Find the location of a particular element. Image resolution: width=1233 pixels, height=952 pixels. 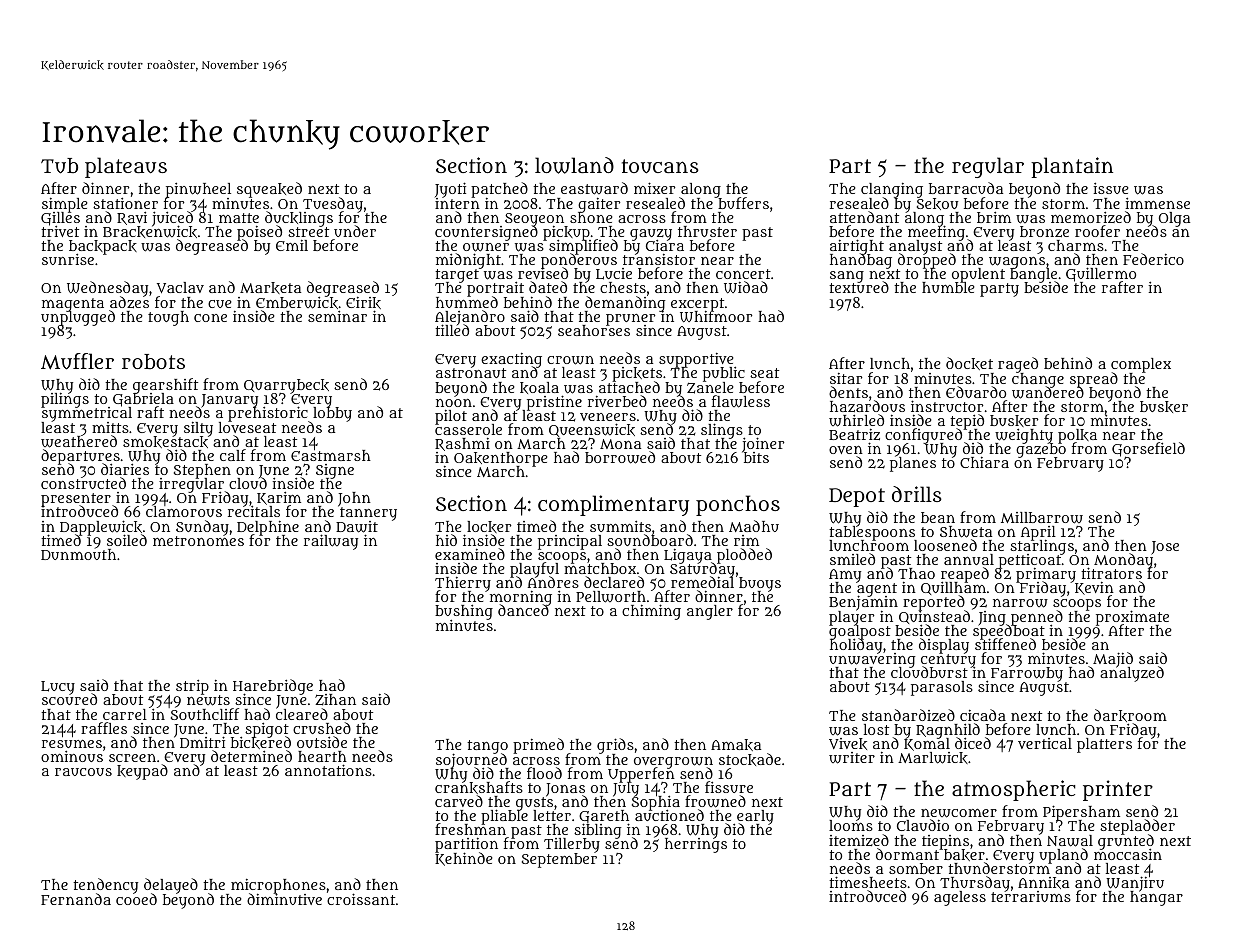

raffles is located at coordinates (104, 728).
